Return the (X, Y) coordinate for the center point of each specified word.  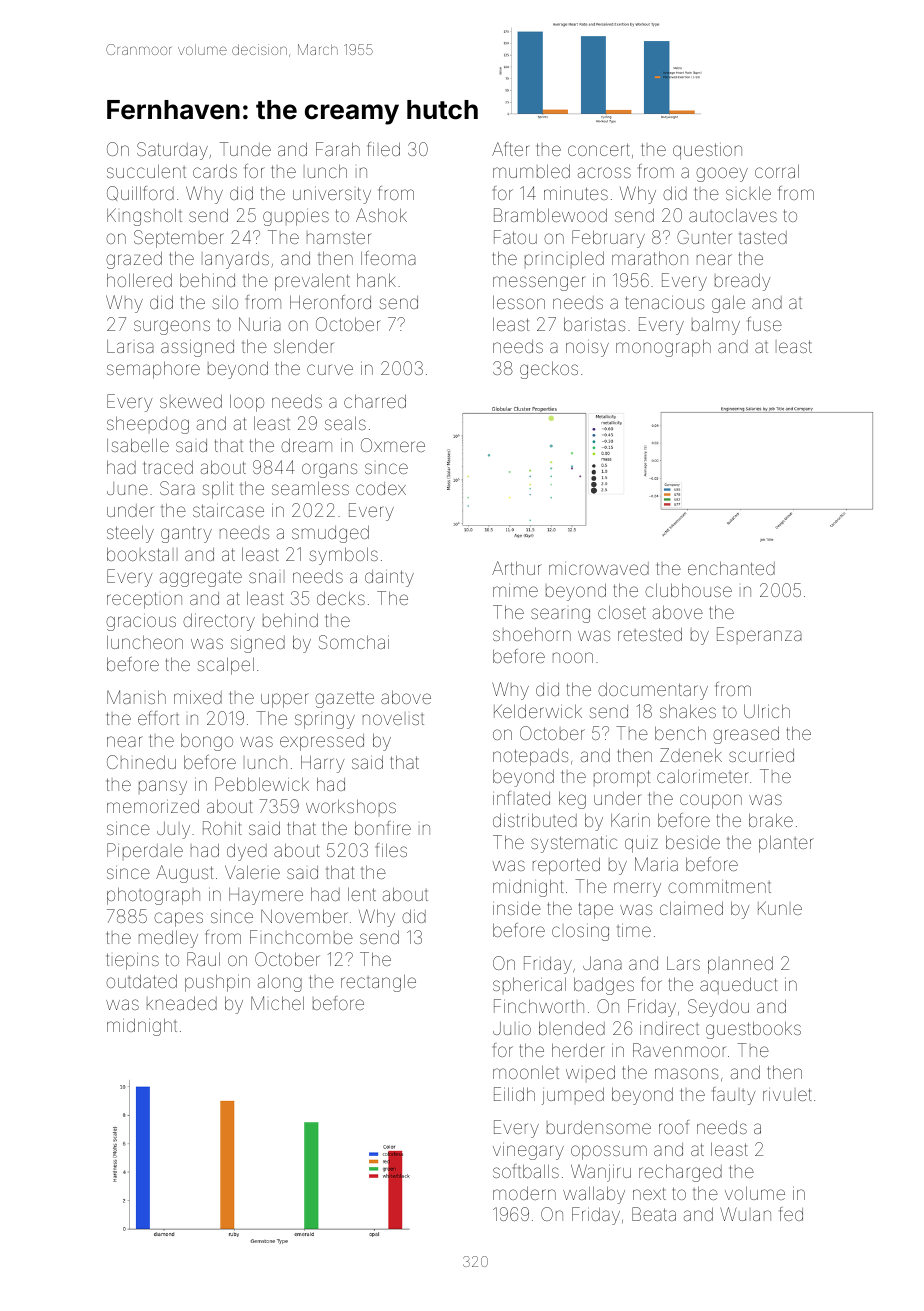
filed (384, 149)
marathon (650, 258)
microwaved (599, 568)
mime (515, 590)
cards (215, 171)
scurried (761, 755)
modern (524, 1193)
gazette (344, 699)
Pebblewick (262, 784)
